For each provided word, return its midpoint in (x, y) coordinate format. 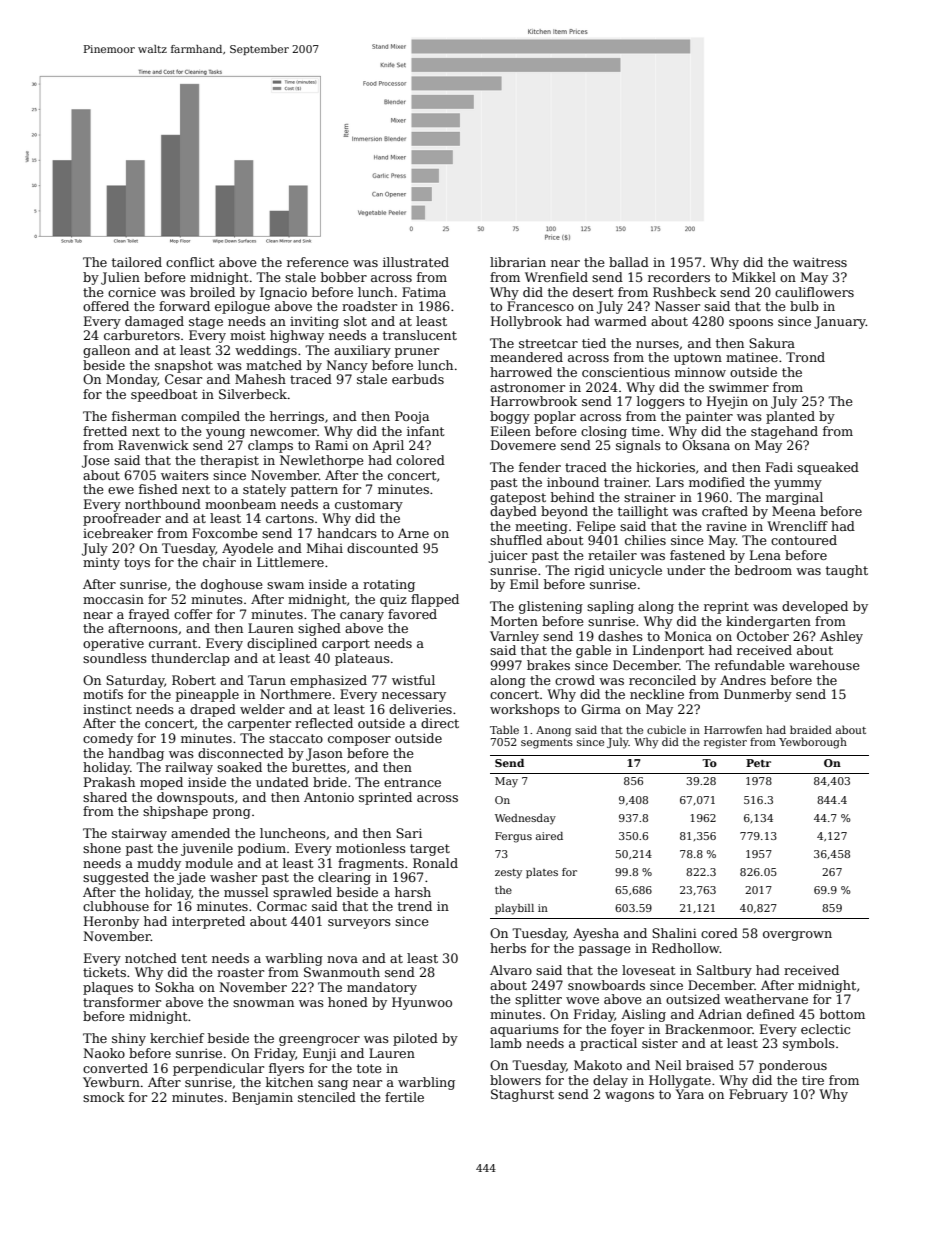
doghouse (232, 585)
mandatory (382, 988)
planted (790, 417)
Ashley (841, 637)
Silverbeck (253, 394)
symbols (809, 1044)
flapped (435, 600)
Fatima (424, 292)
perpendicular (218, 1069)
